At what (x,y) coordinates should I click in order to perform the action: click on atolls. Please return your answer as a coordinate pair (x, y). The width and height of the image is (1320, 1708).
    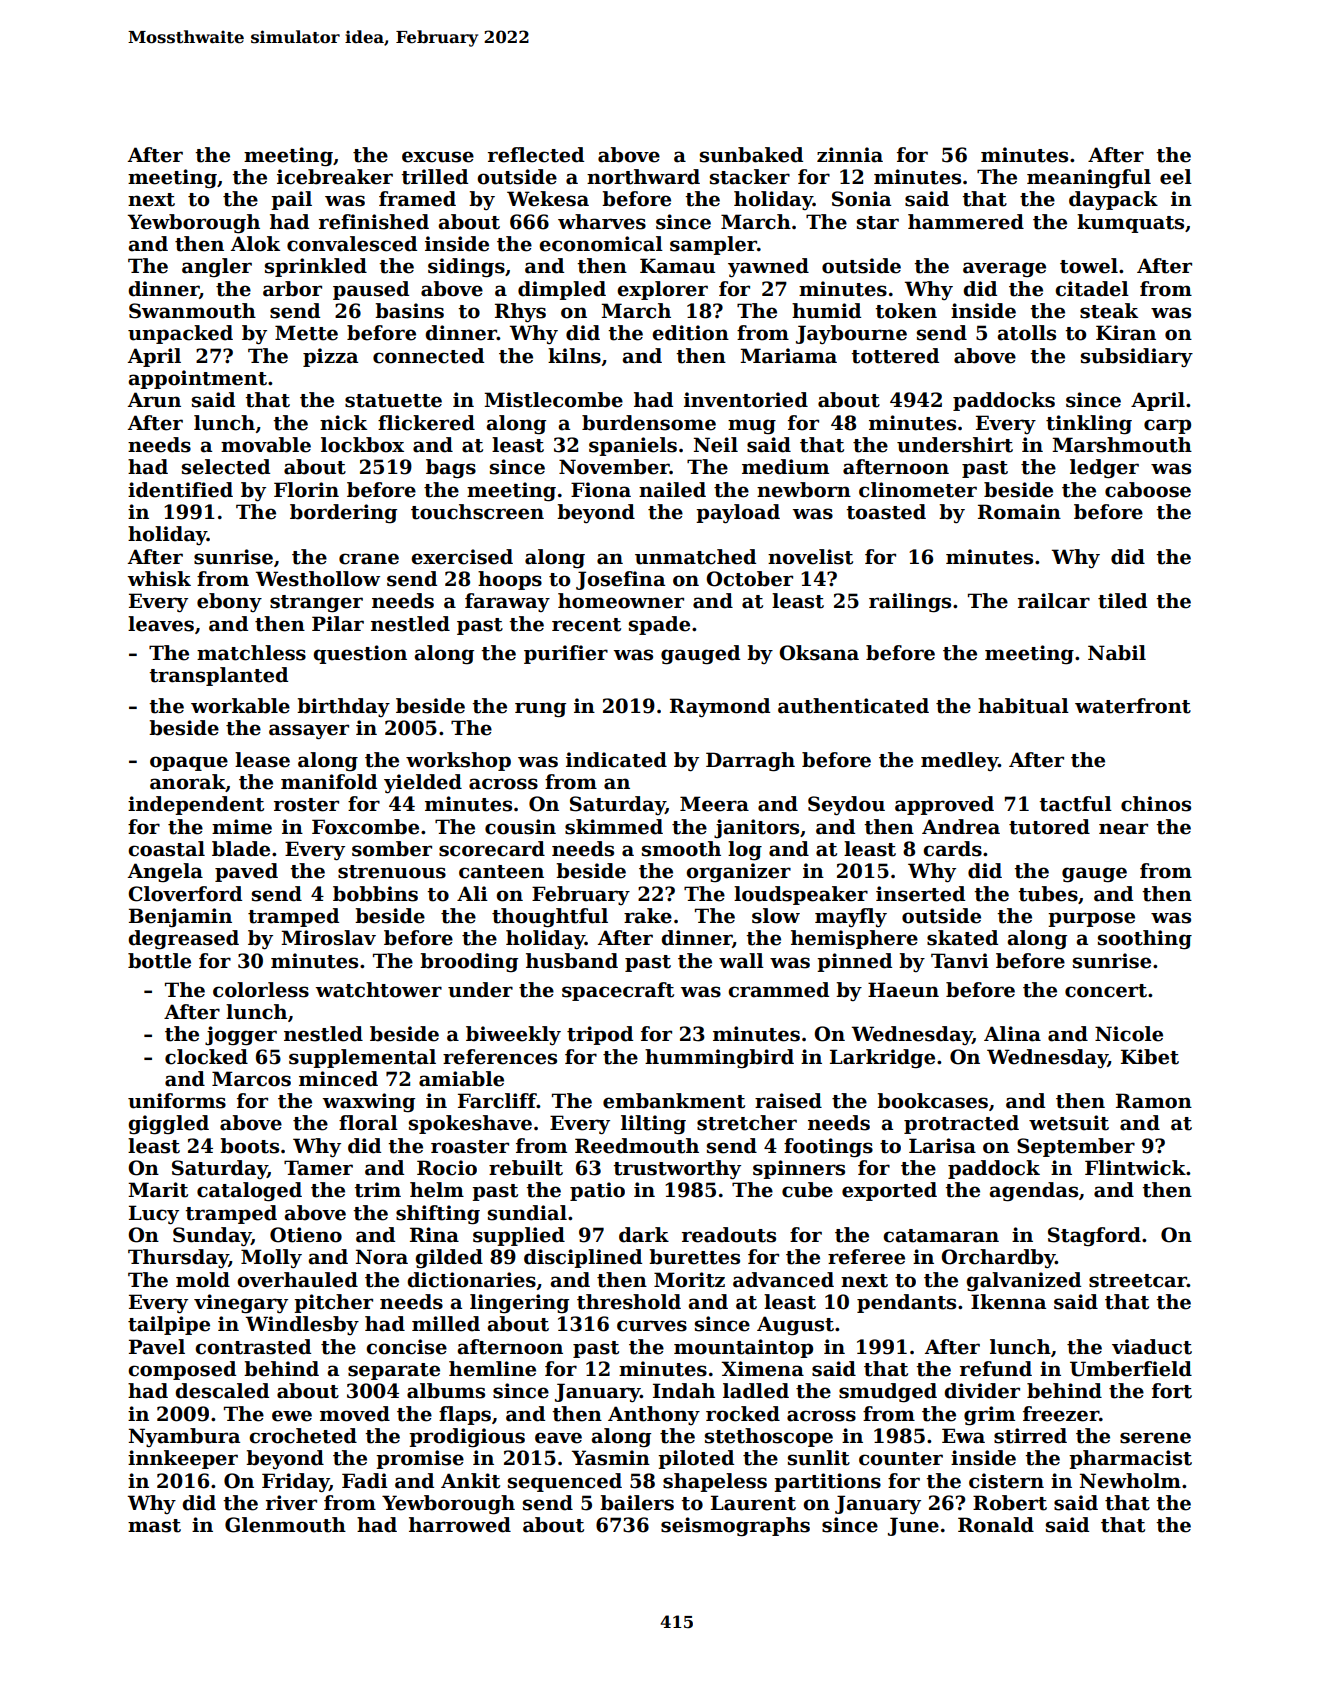
    Looking at the image, I should click on (1026, 333).
